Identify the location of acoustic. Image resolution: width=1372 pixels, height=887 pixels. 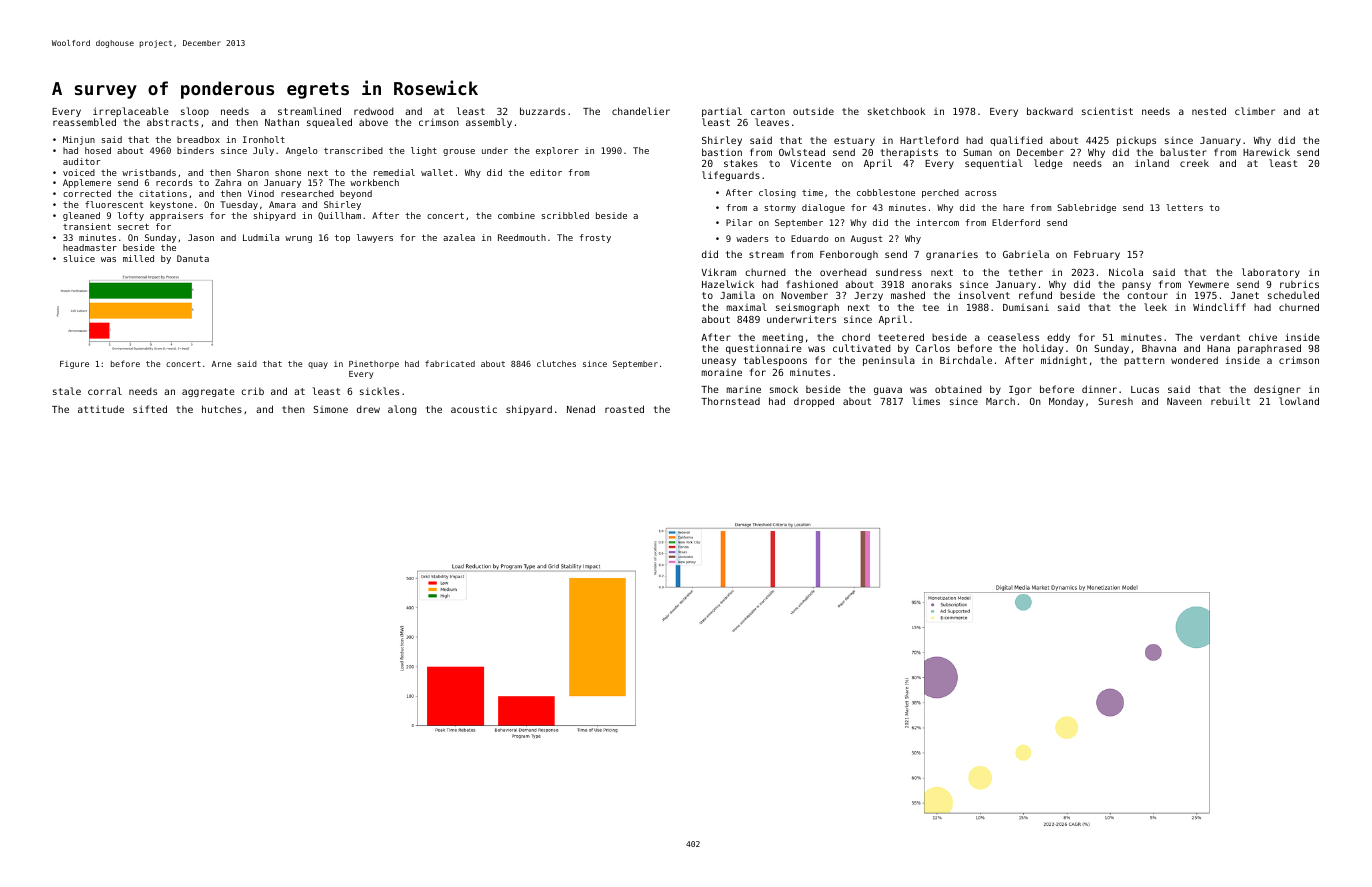
(474, 409).
